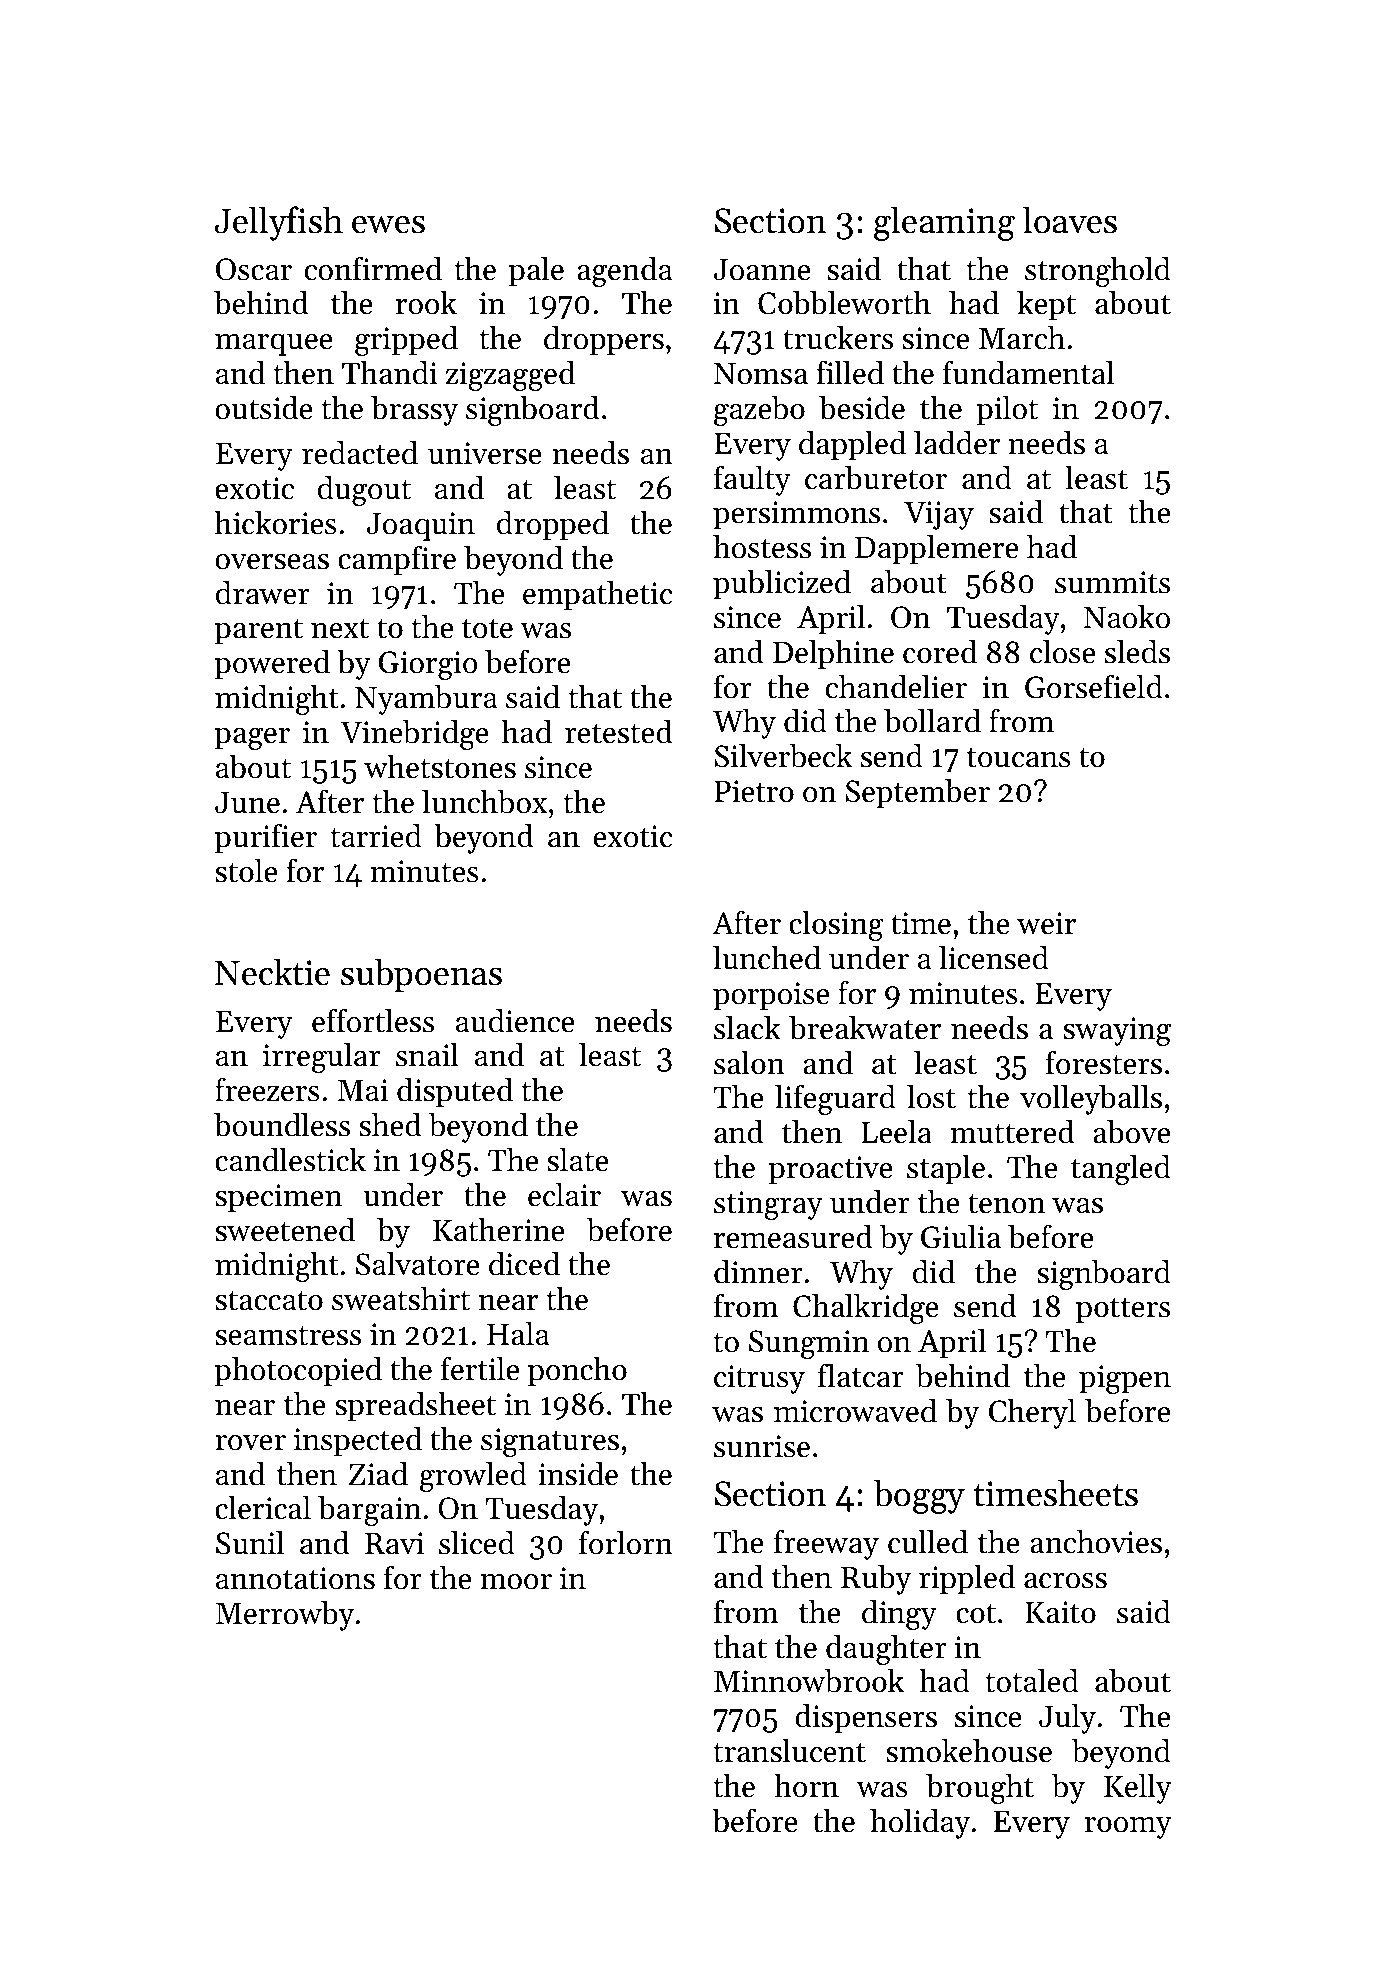 Image resolution: width=1386 pixels, height=1969 pixels. Describe the element at coordinates (536, 272) in the screenshot. I see `pale` at that location.
